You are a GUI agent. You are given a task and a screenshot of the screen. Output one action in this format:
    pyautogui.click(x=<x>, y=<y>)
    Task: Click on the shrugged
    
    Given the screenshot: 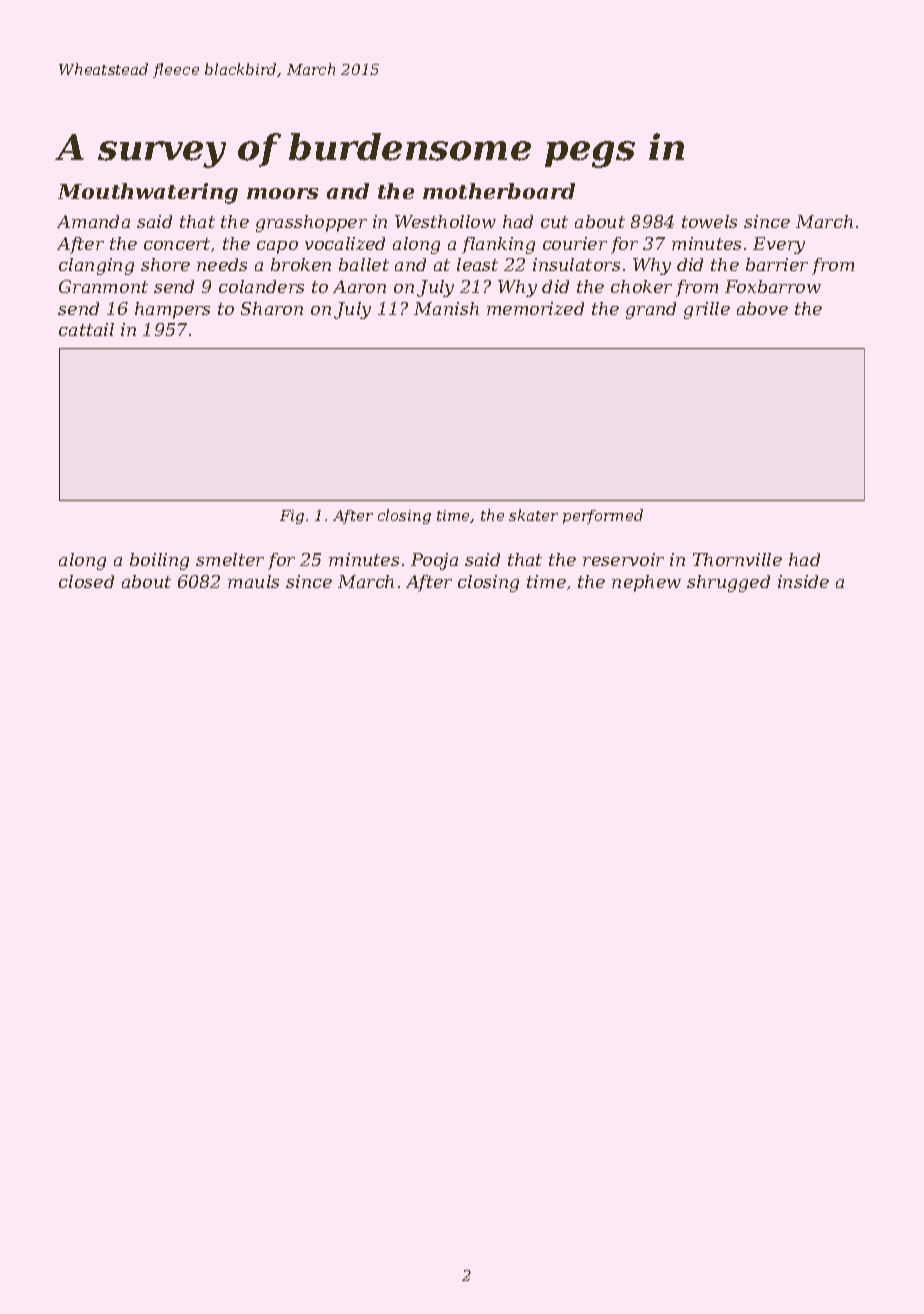 What is the action you would take?
    pyautogui.click(x=728, y=583)
